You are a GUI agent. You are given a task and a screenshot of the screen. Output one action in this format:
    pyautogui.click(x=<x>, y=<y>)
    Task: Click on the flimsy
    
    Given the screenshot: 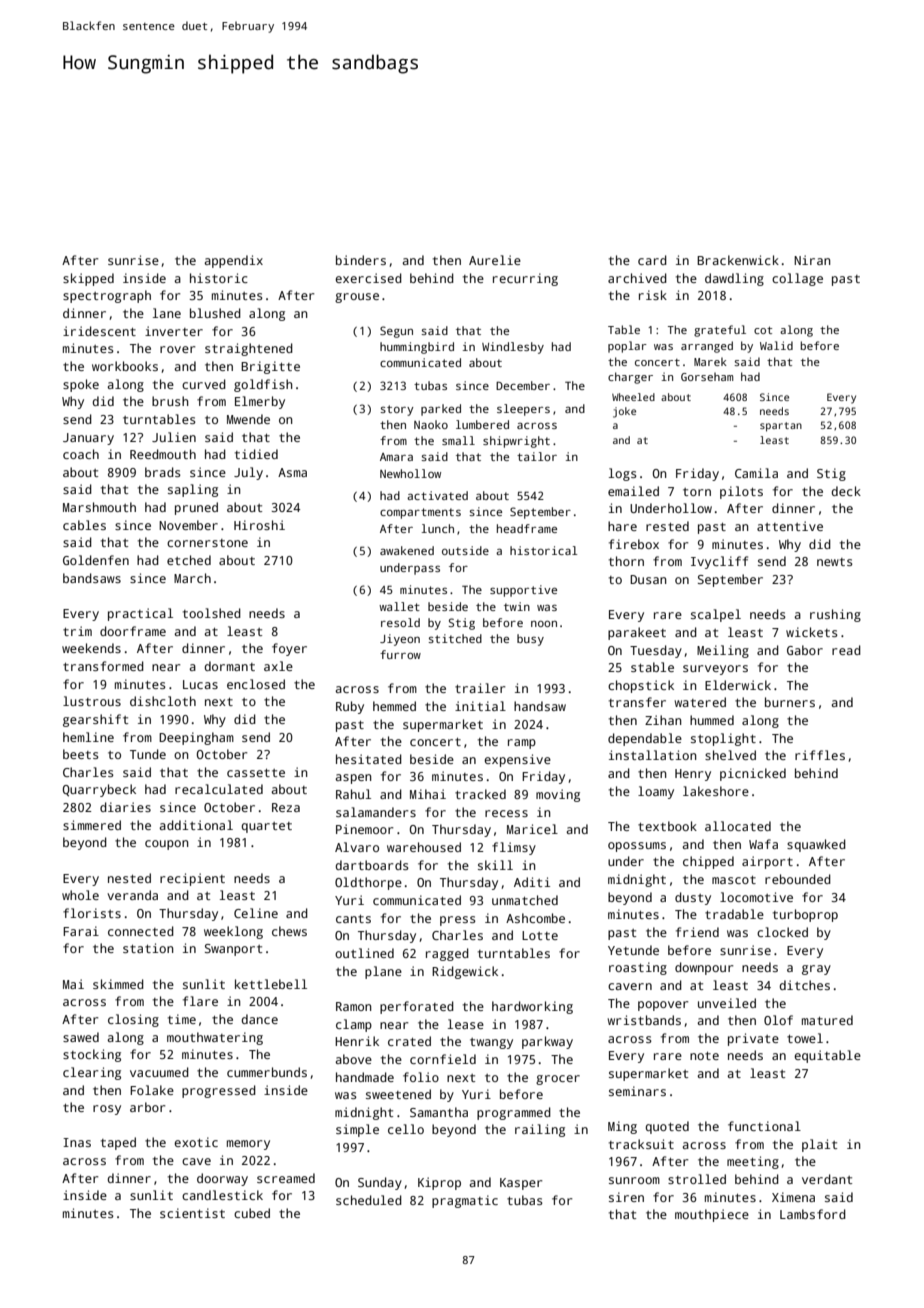 What is the action you would take?
    pyautogui.click(x=514, y=848)
